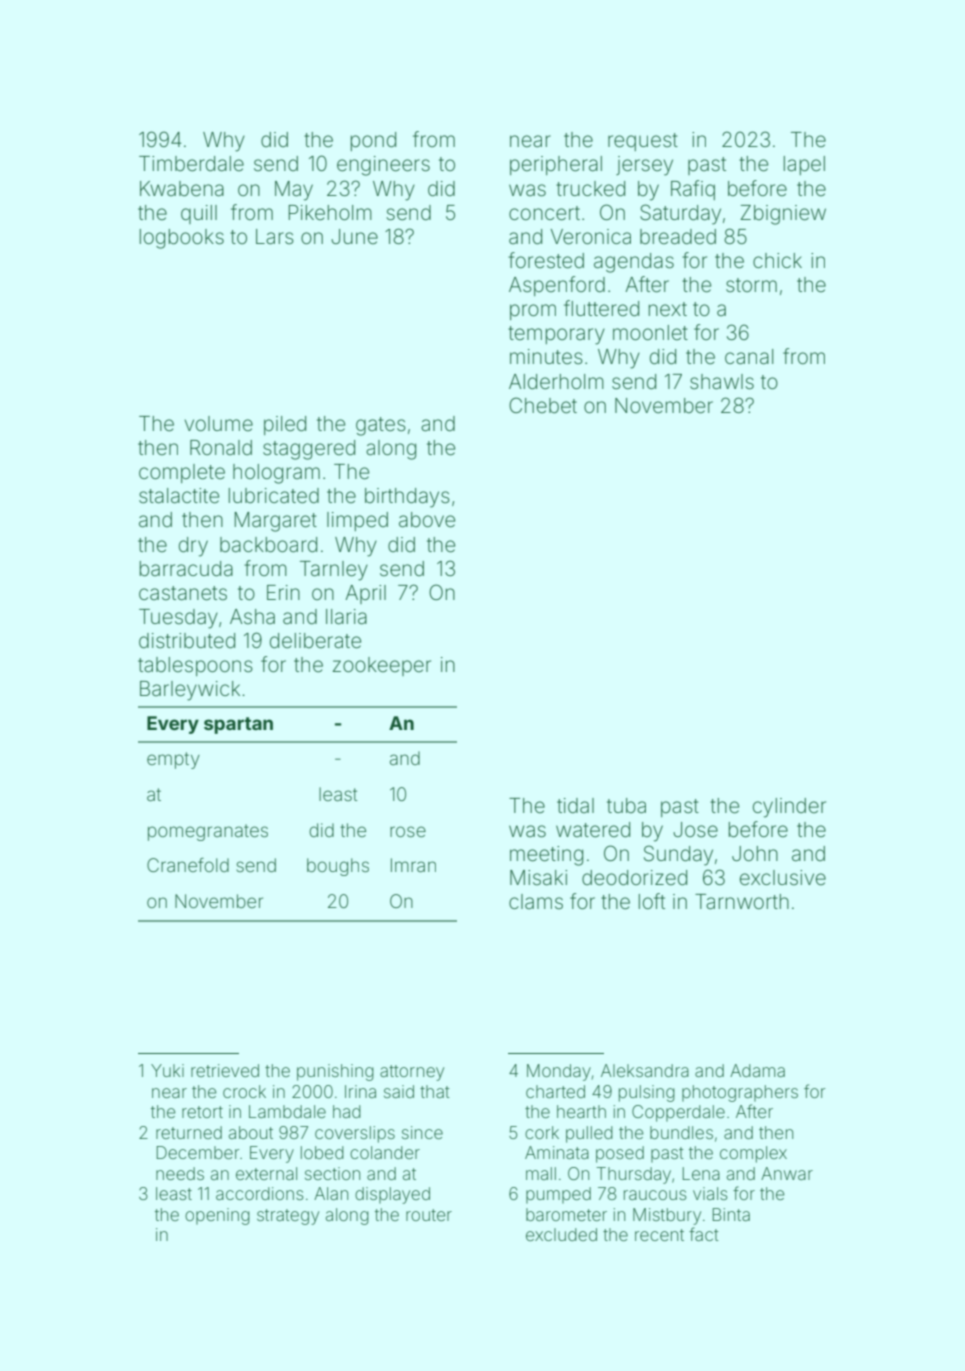 Image resolution: width=965 pixels, height=1371 pixels. What do you see at coordinates (365, 594) in the screenshot?
I see `April` at bounding box center [365, 594].
